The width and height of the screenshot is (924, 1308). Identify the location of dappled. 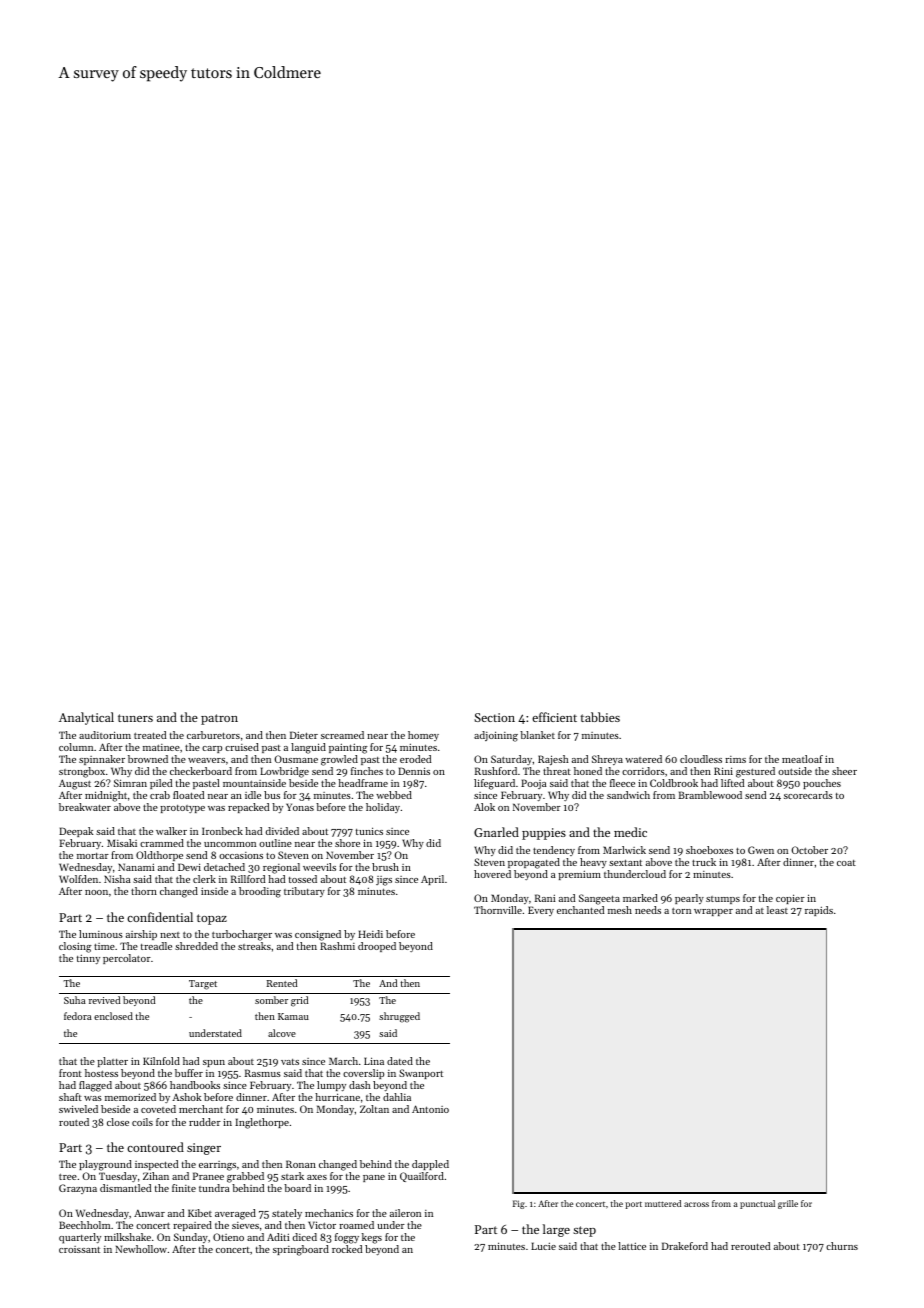
(430, 1165).
